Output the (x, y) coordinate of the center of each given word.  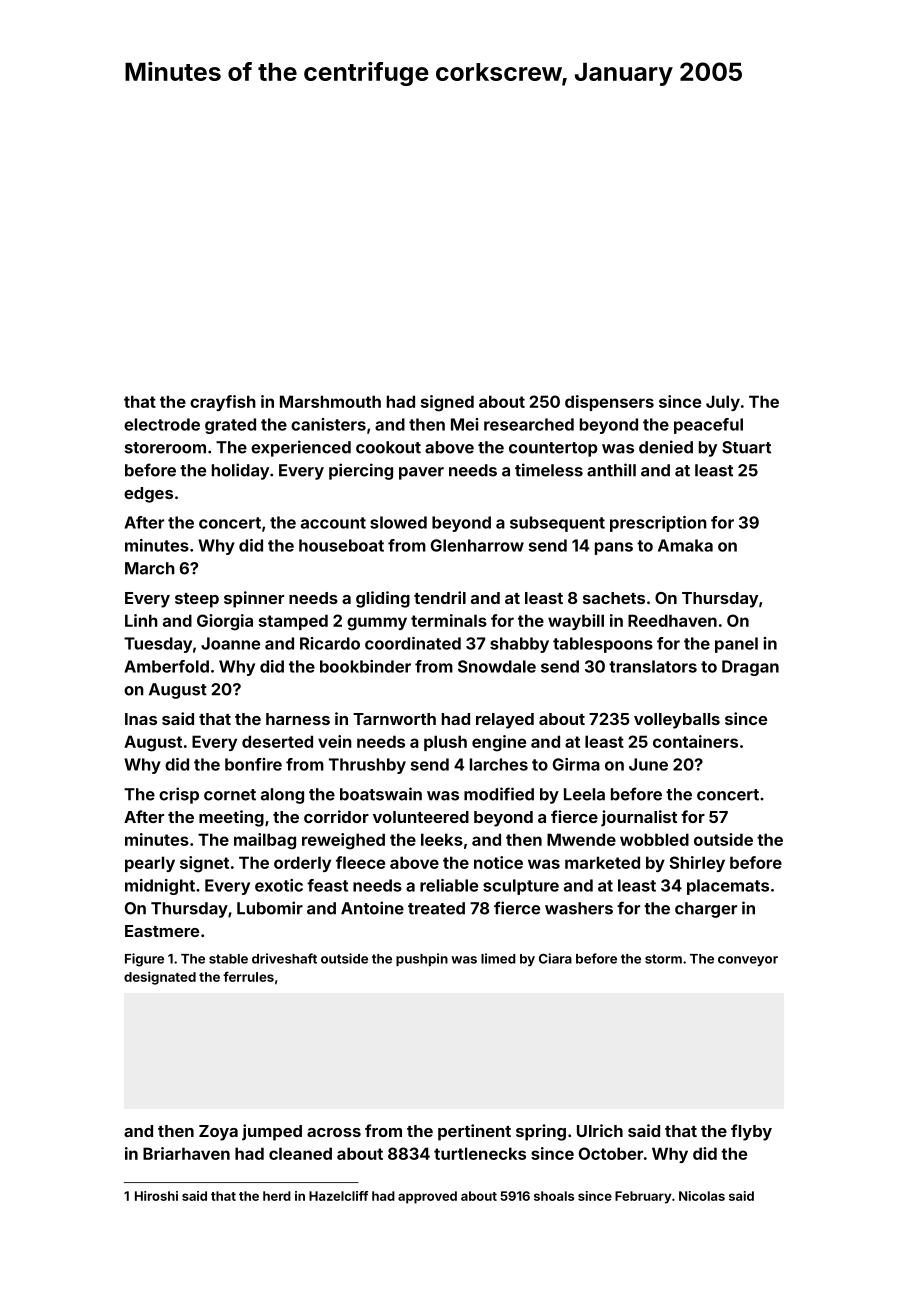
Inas (141, 719)
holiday (240, 471)
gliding (383, 599)
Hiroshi (156, 1196)
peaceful (708, 426)
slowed (398, 522)
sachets (614, 598)
